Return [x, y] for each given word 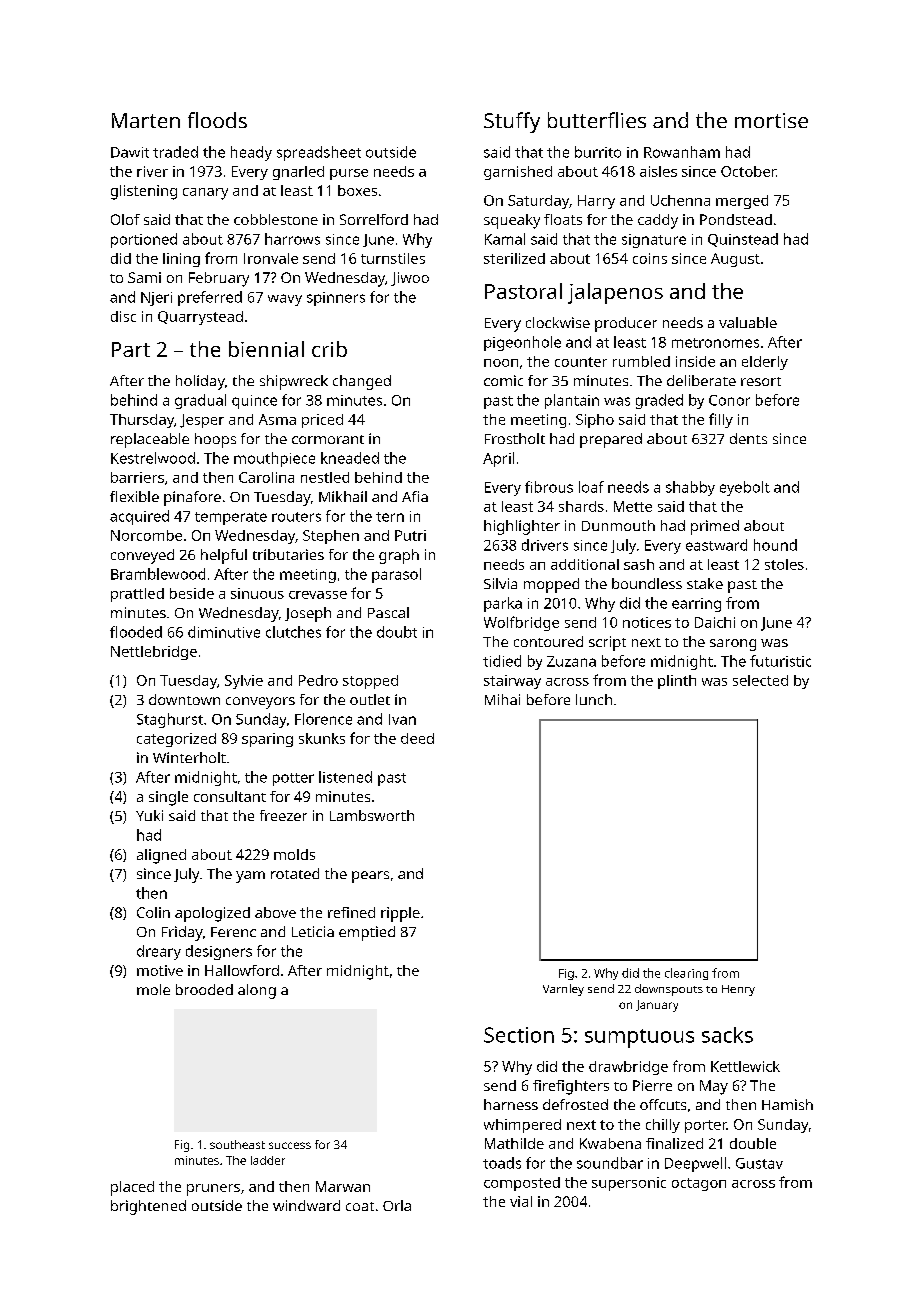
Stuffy [512, 122]
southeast [237, 1144]
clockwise [558, 322]
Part [131, 349]
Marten [146, 120]
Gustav [759, 1163]
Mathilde [514, 1143]
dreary [159, 952]
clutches [293, 632]
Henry [738, 990]
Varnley [563, 990]
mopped [551, 585]
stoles [784, 564]
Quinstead [743, 240]
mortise [771, 120]
